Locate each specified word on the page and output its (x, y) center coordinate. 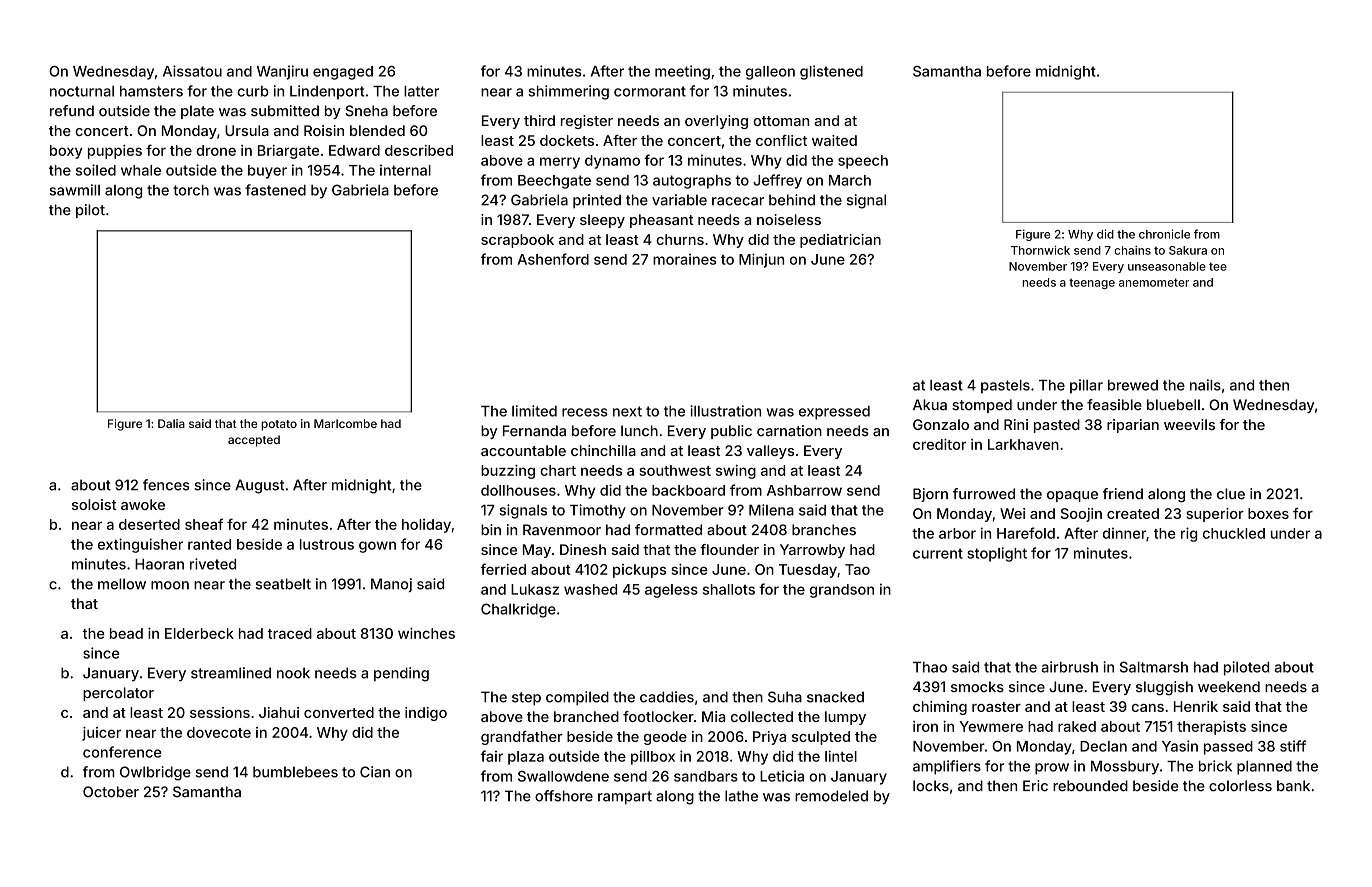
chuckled (1234, 533)
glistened (831, 72)
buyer (267, 172)
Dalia (171, 423)
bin (491, 530)
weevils (1189, 424)
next (627, 411)
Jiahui (279, 712)
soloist (94, 504)
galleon (770, 73)
